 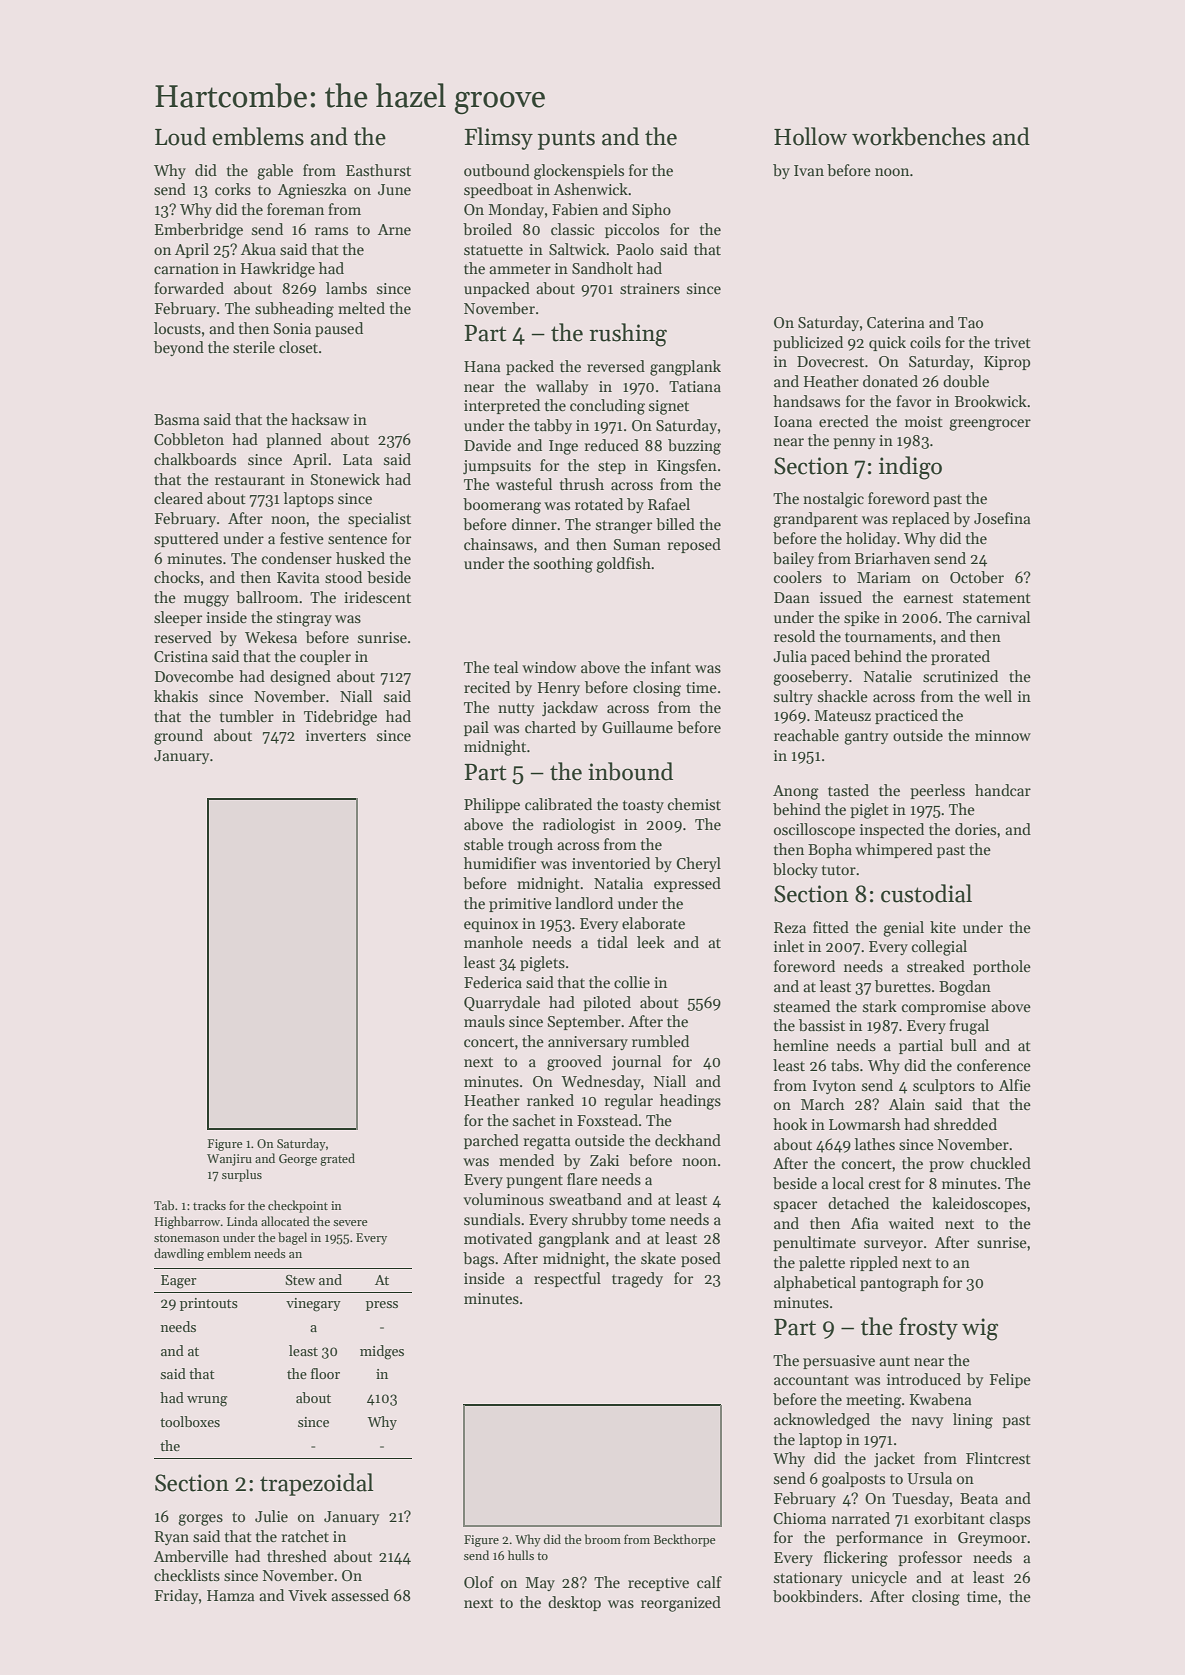 What do you see at coordinates (307, 1595) in the screenshot?
I see `Vivek` at bounding box center [307, 1595].
